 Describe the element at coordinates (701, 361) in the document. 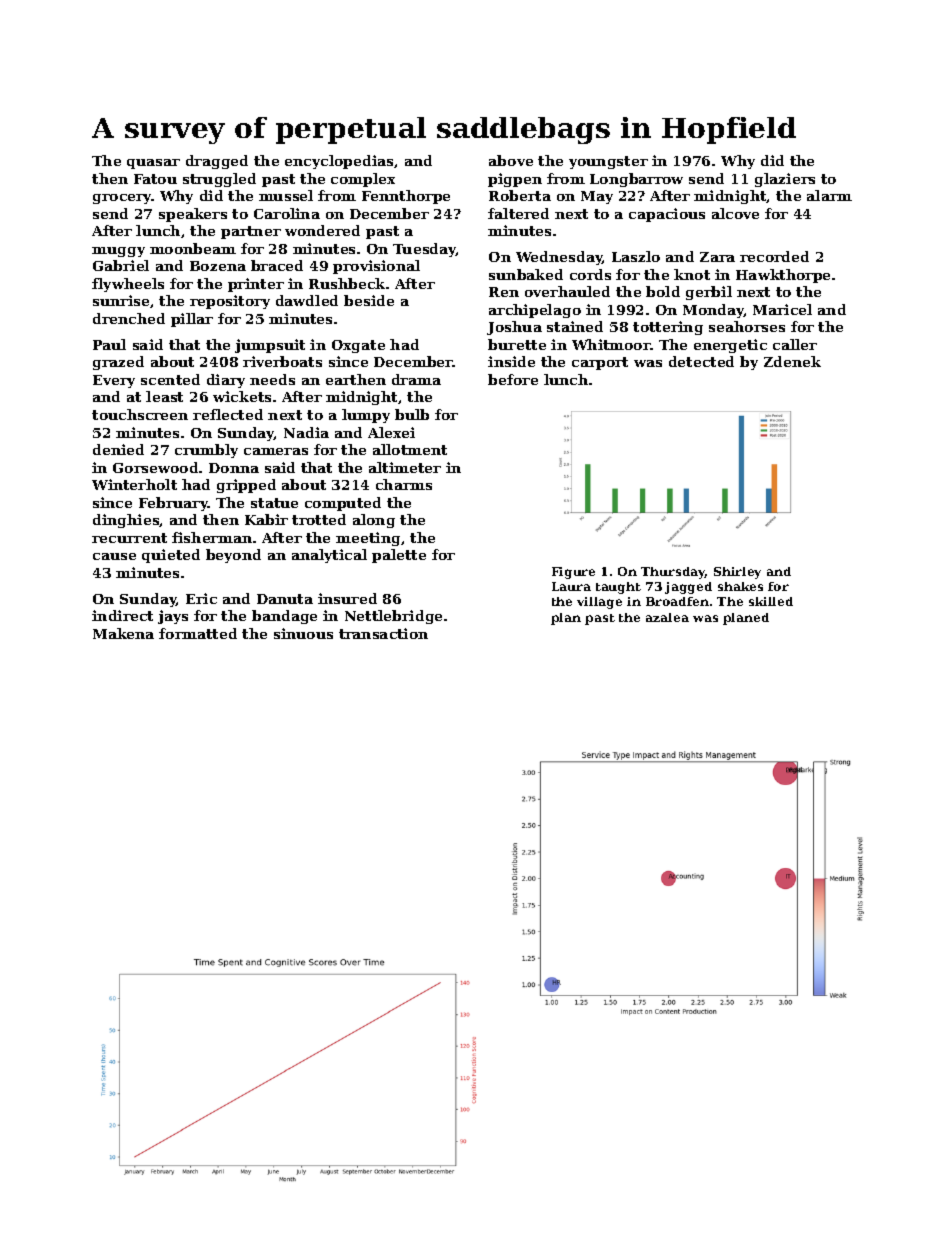

I see `detected` at that location.
